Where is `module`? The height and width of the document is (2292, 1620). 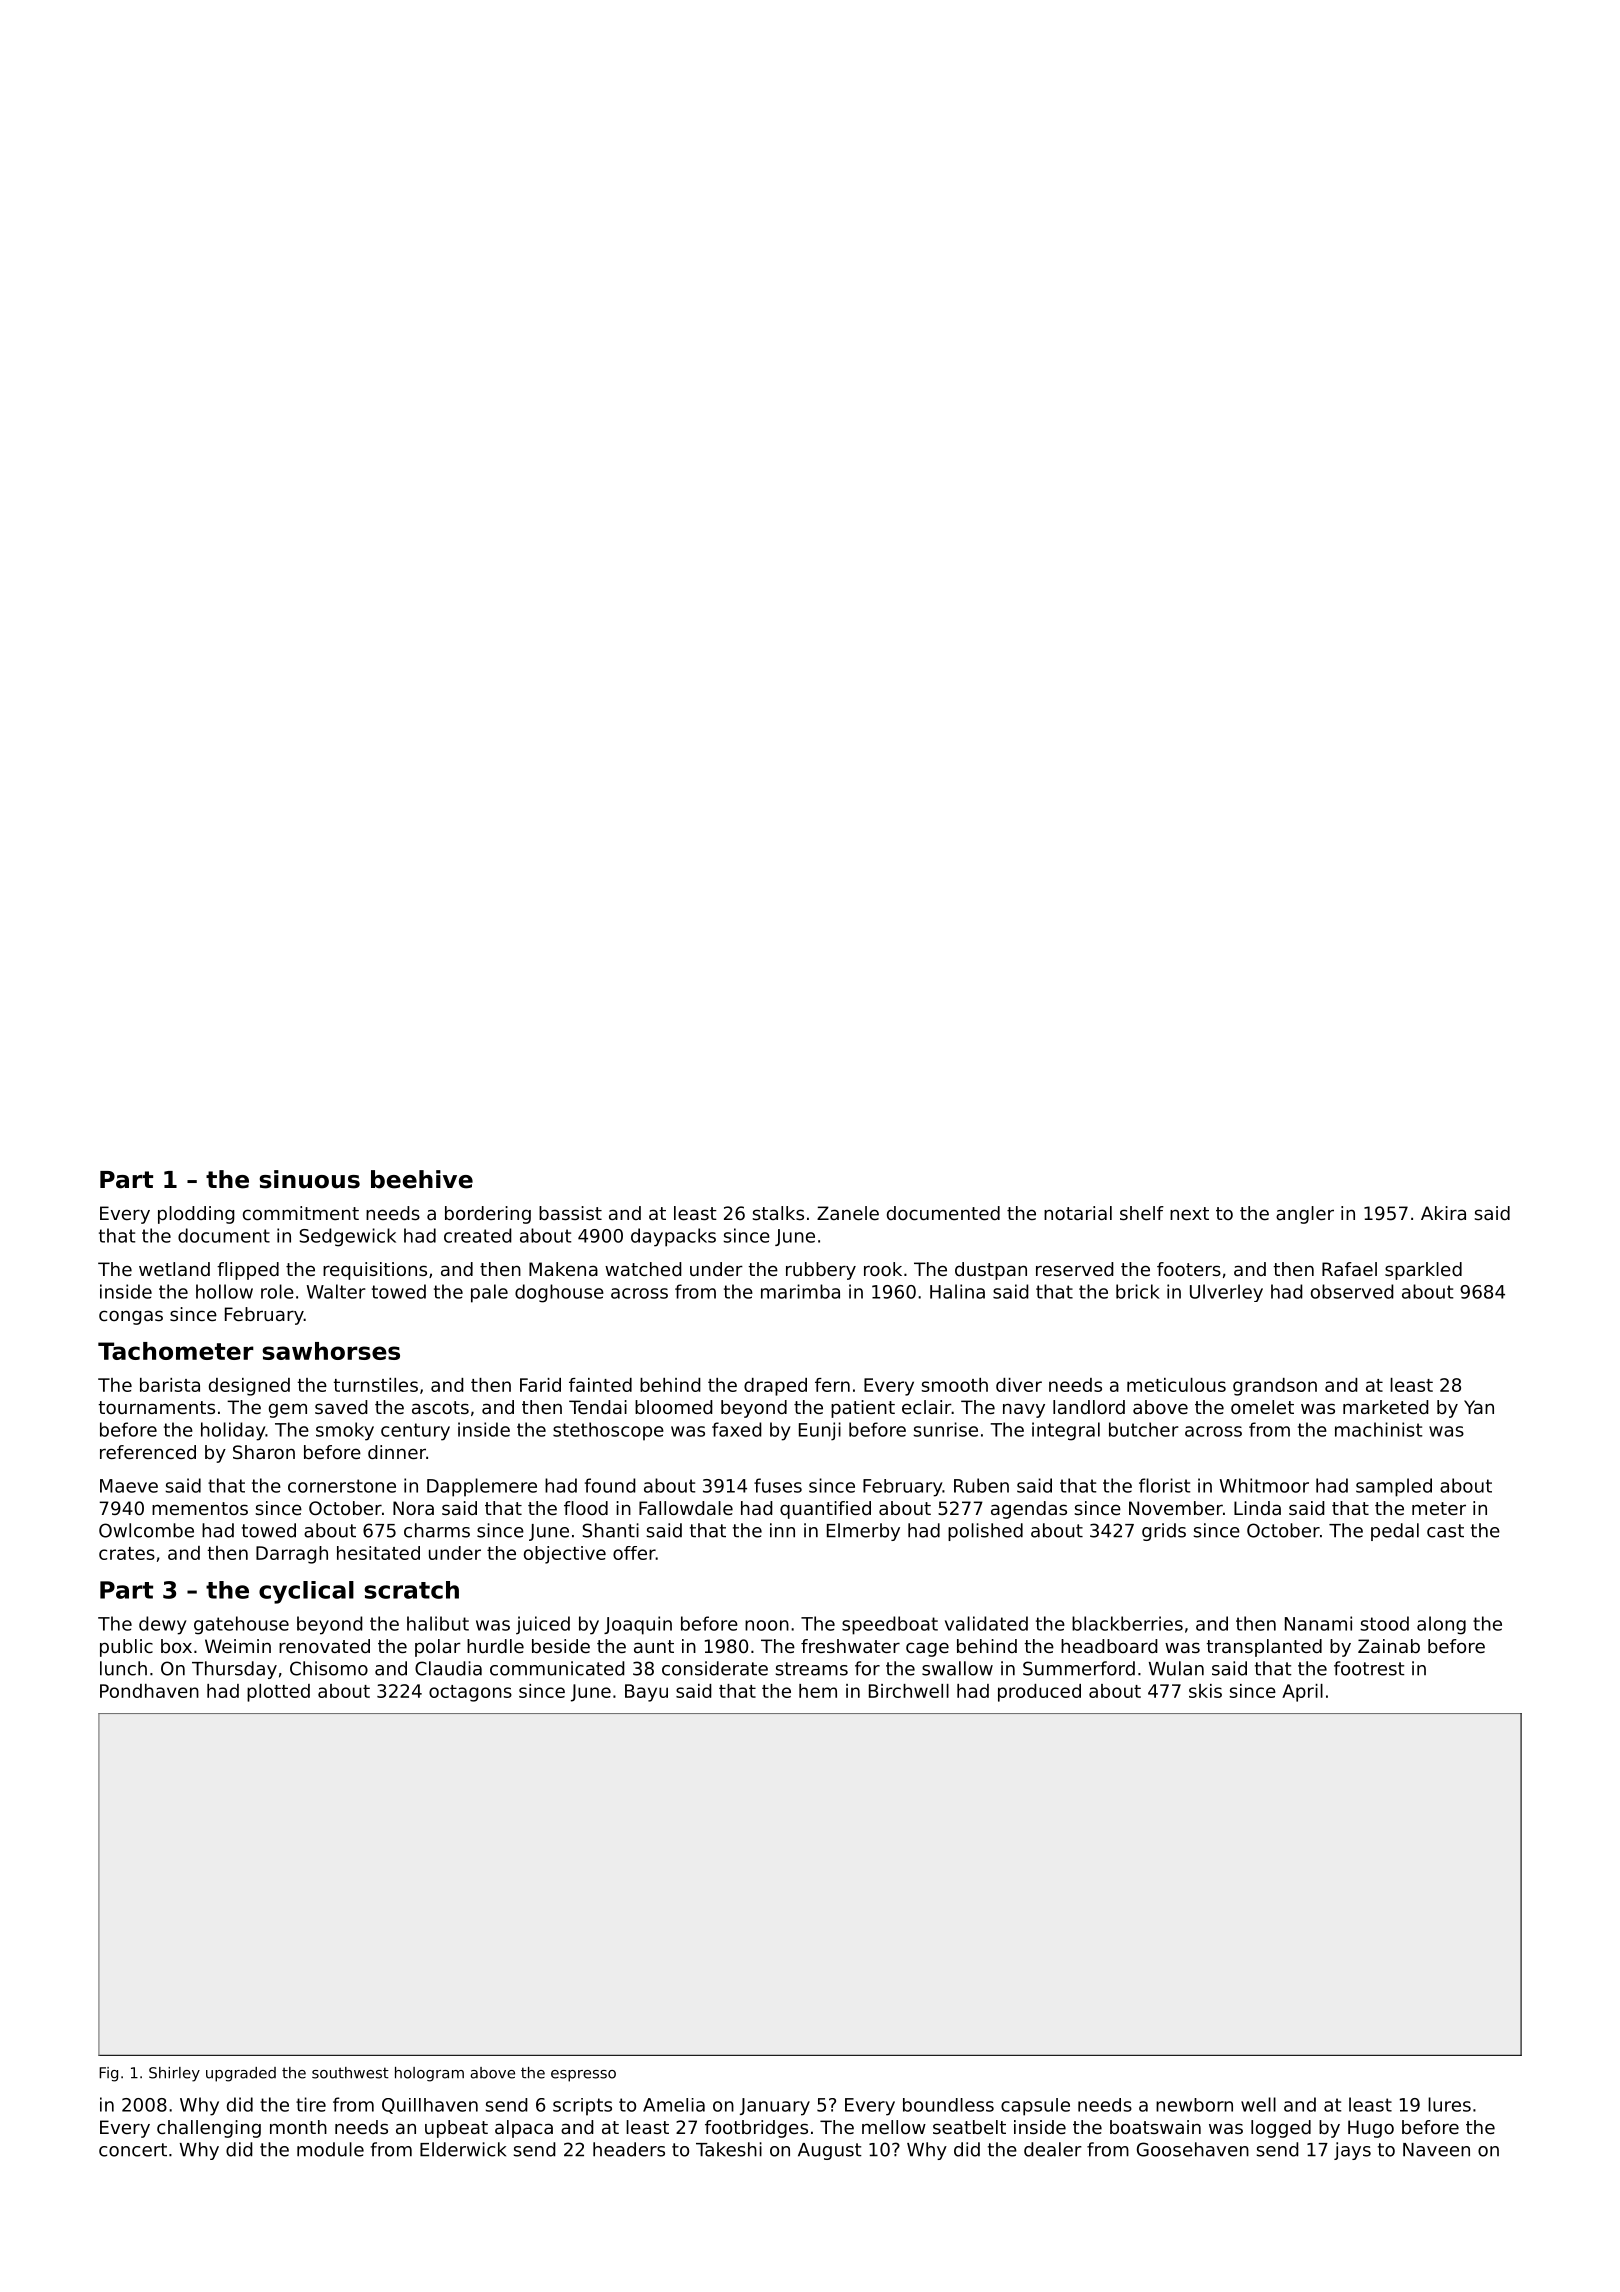 module is located at coordinates (330, 2149).
